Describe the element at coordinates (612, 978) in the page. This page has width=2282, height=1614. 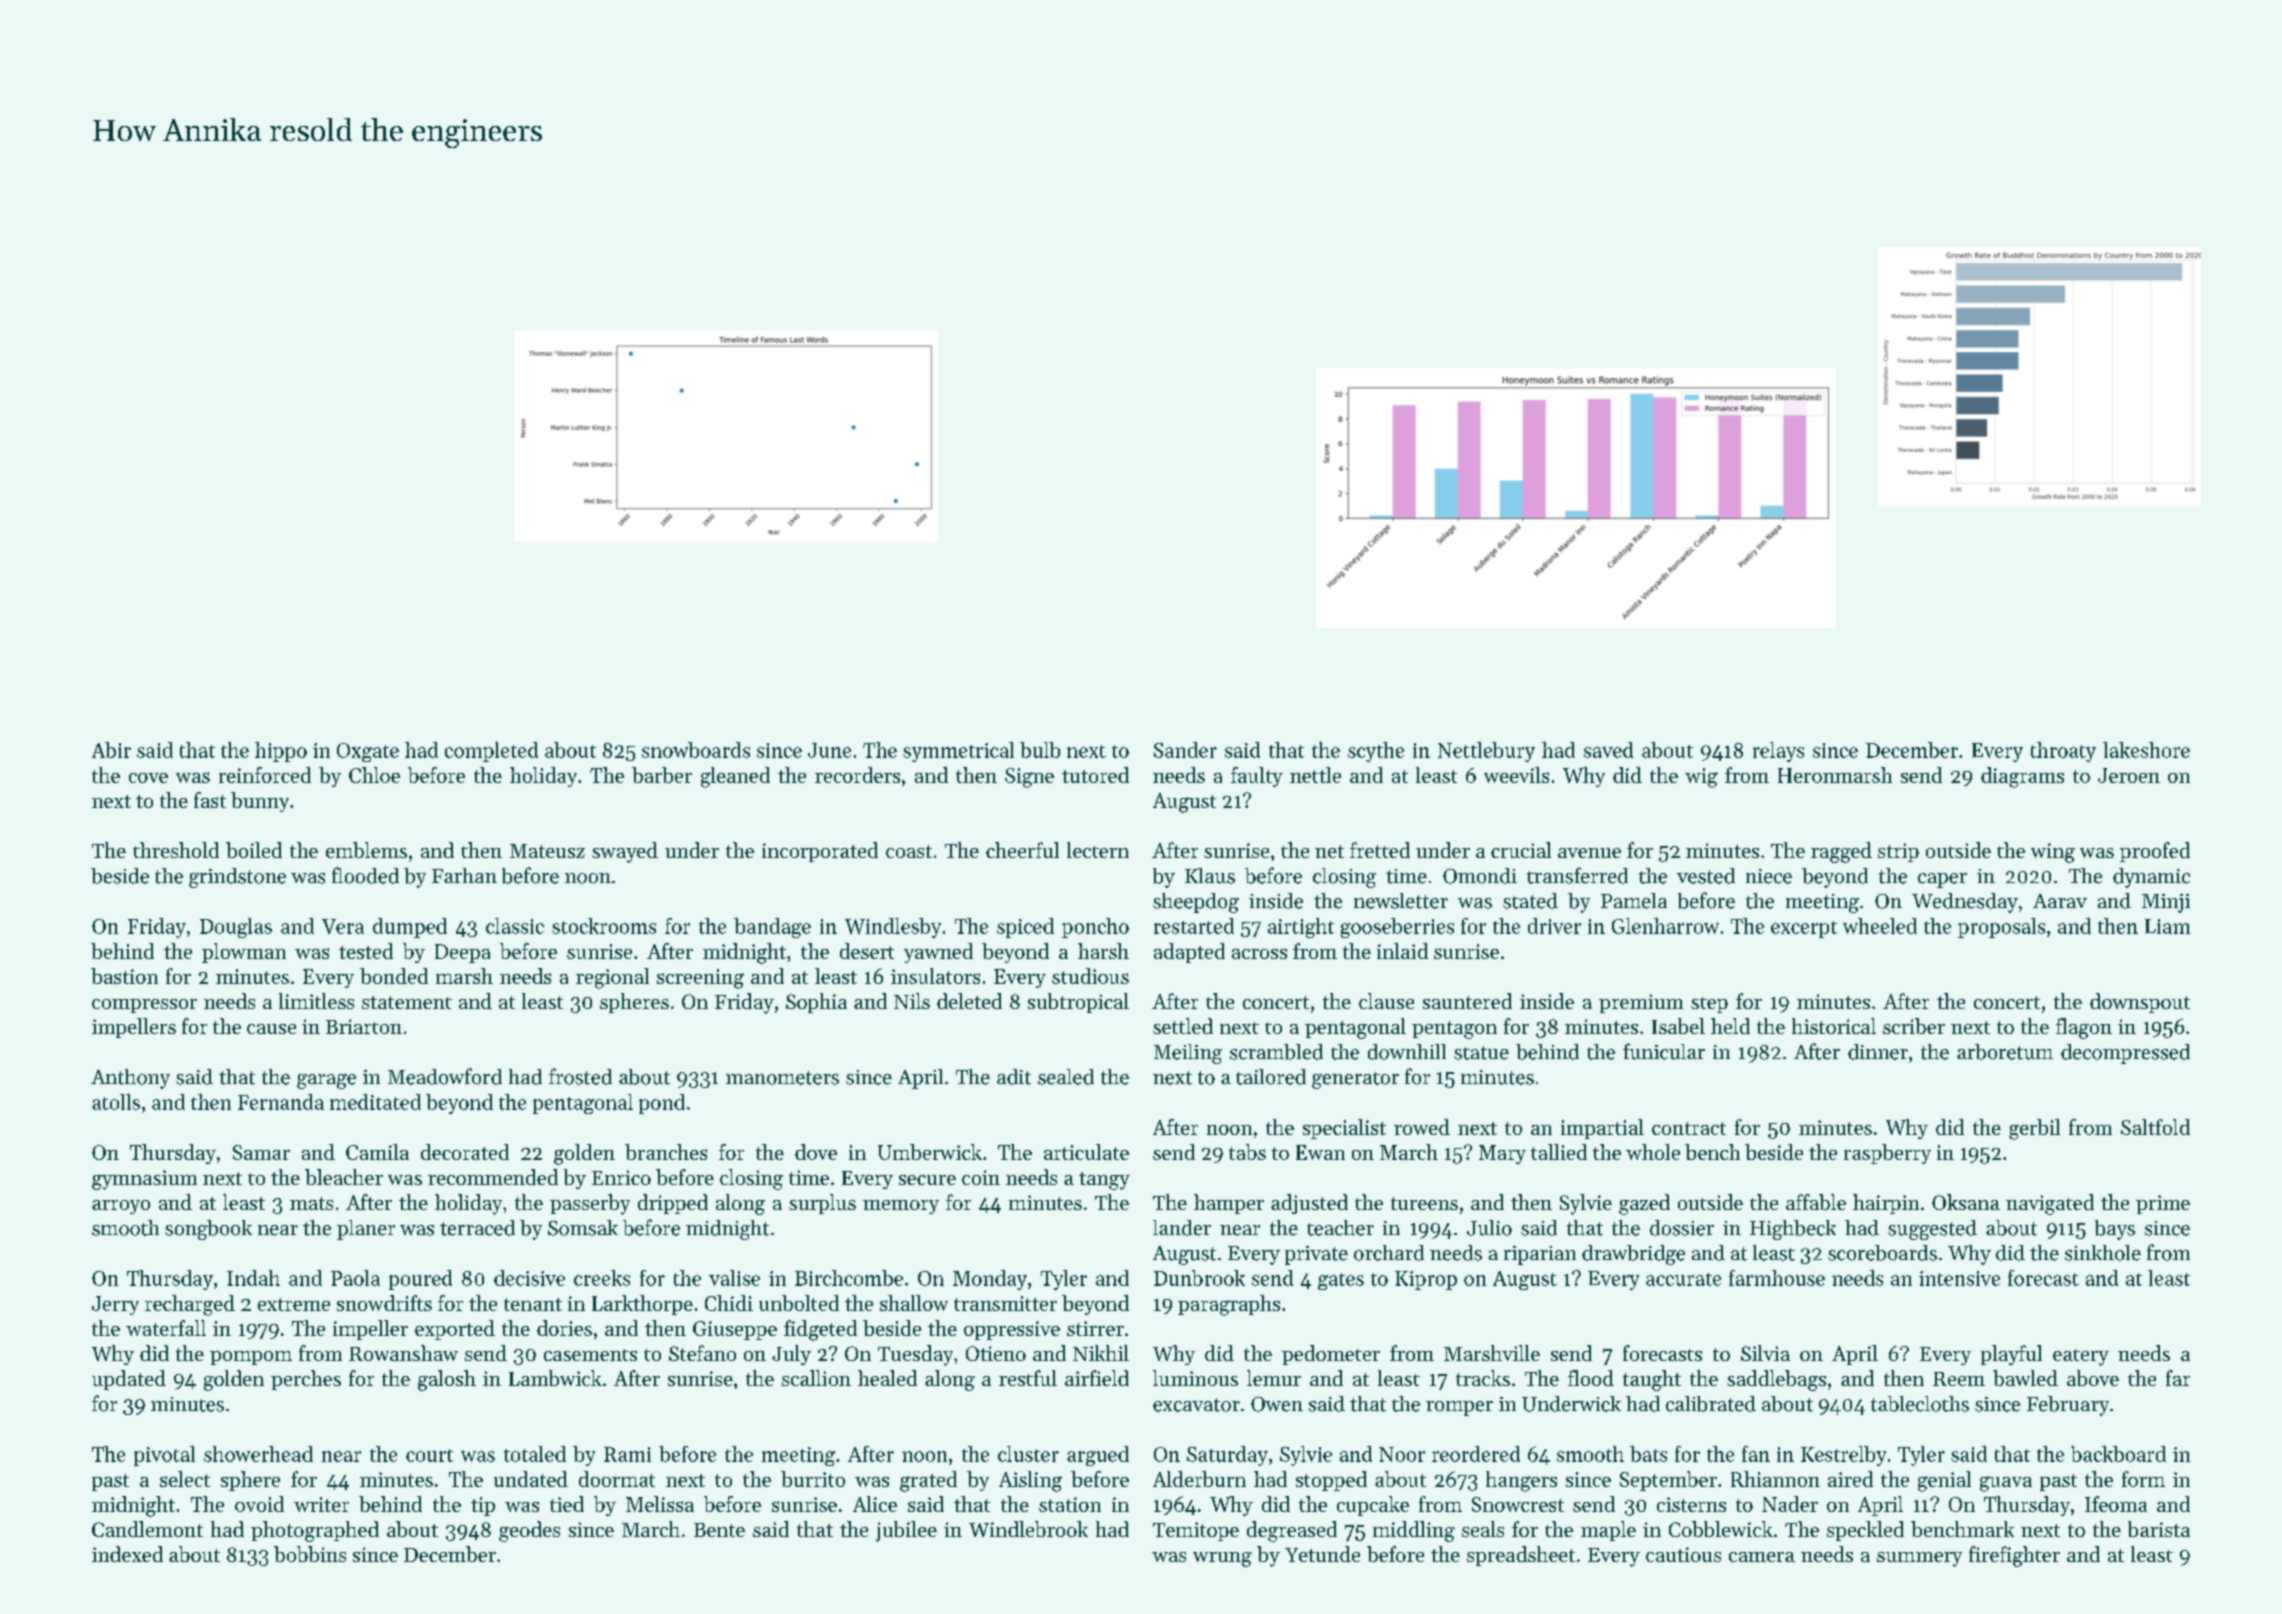
I see `regional` at that location.
